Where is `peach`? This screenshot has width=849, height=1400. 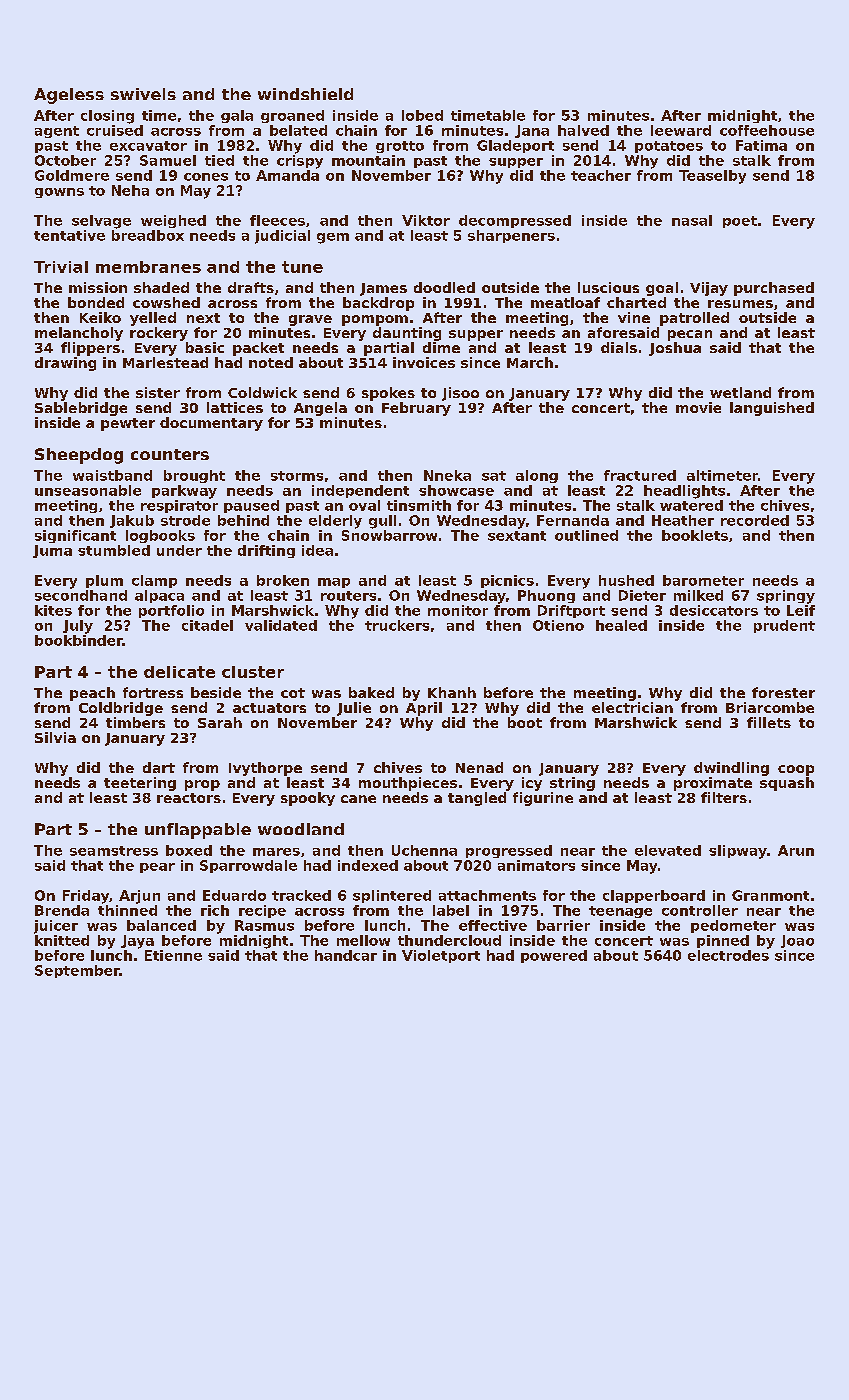 peach is located at coordinates (92, 694).
